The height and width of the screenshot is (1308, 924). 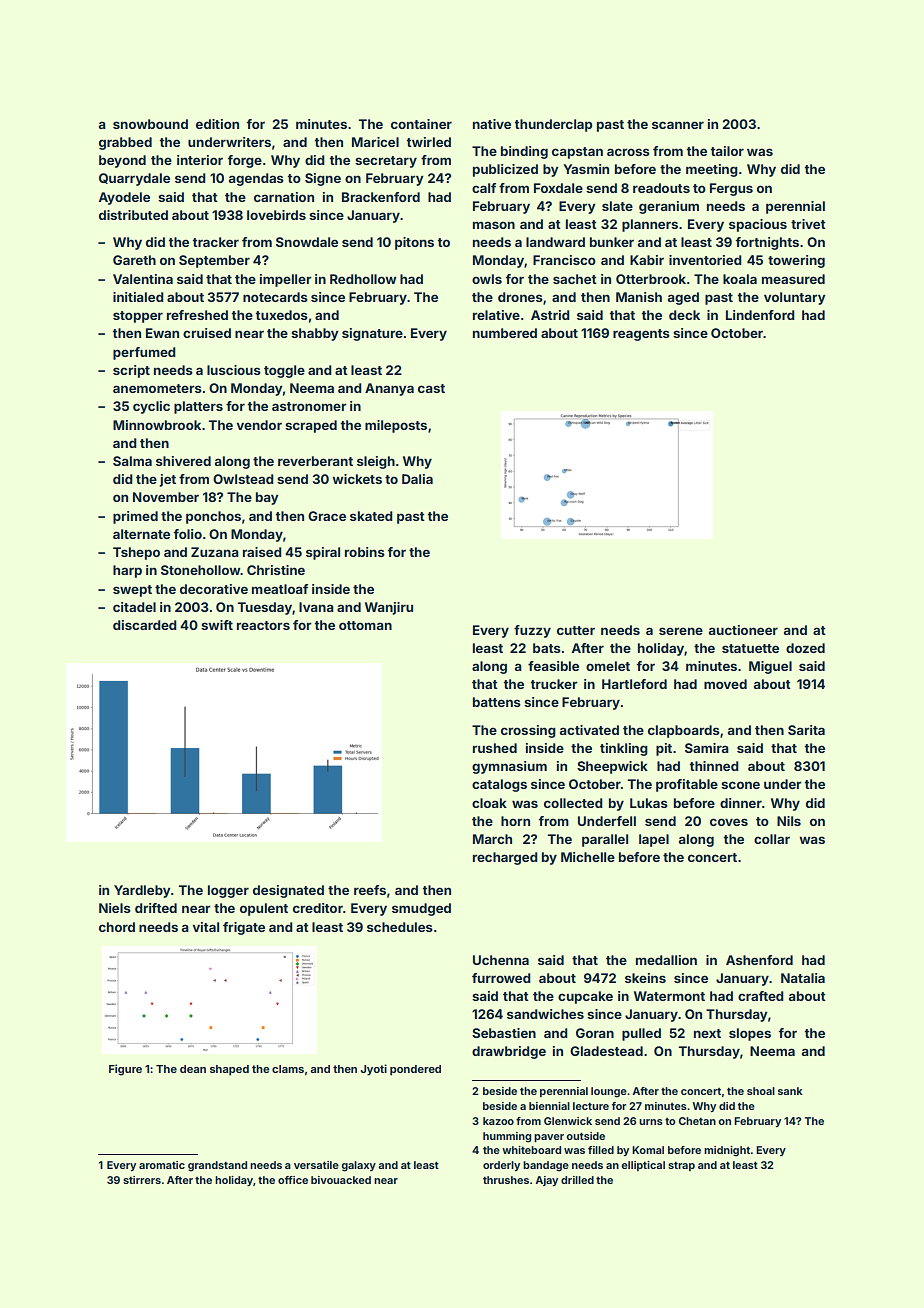 What do you see at coordinates (805, 648) in the screenshot?
I see `dozed` at bounding box center [805, 648].
